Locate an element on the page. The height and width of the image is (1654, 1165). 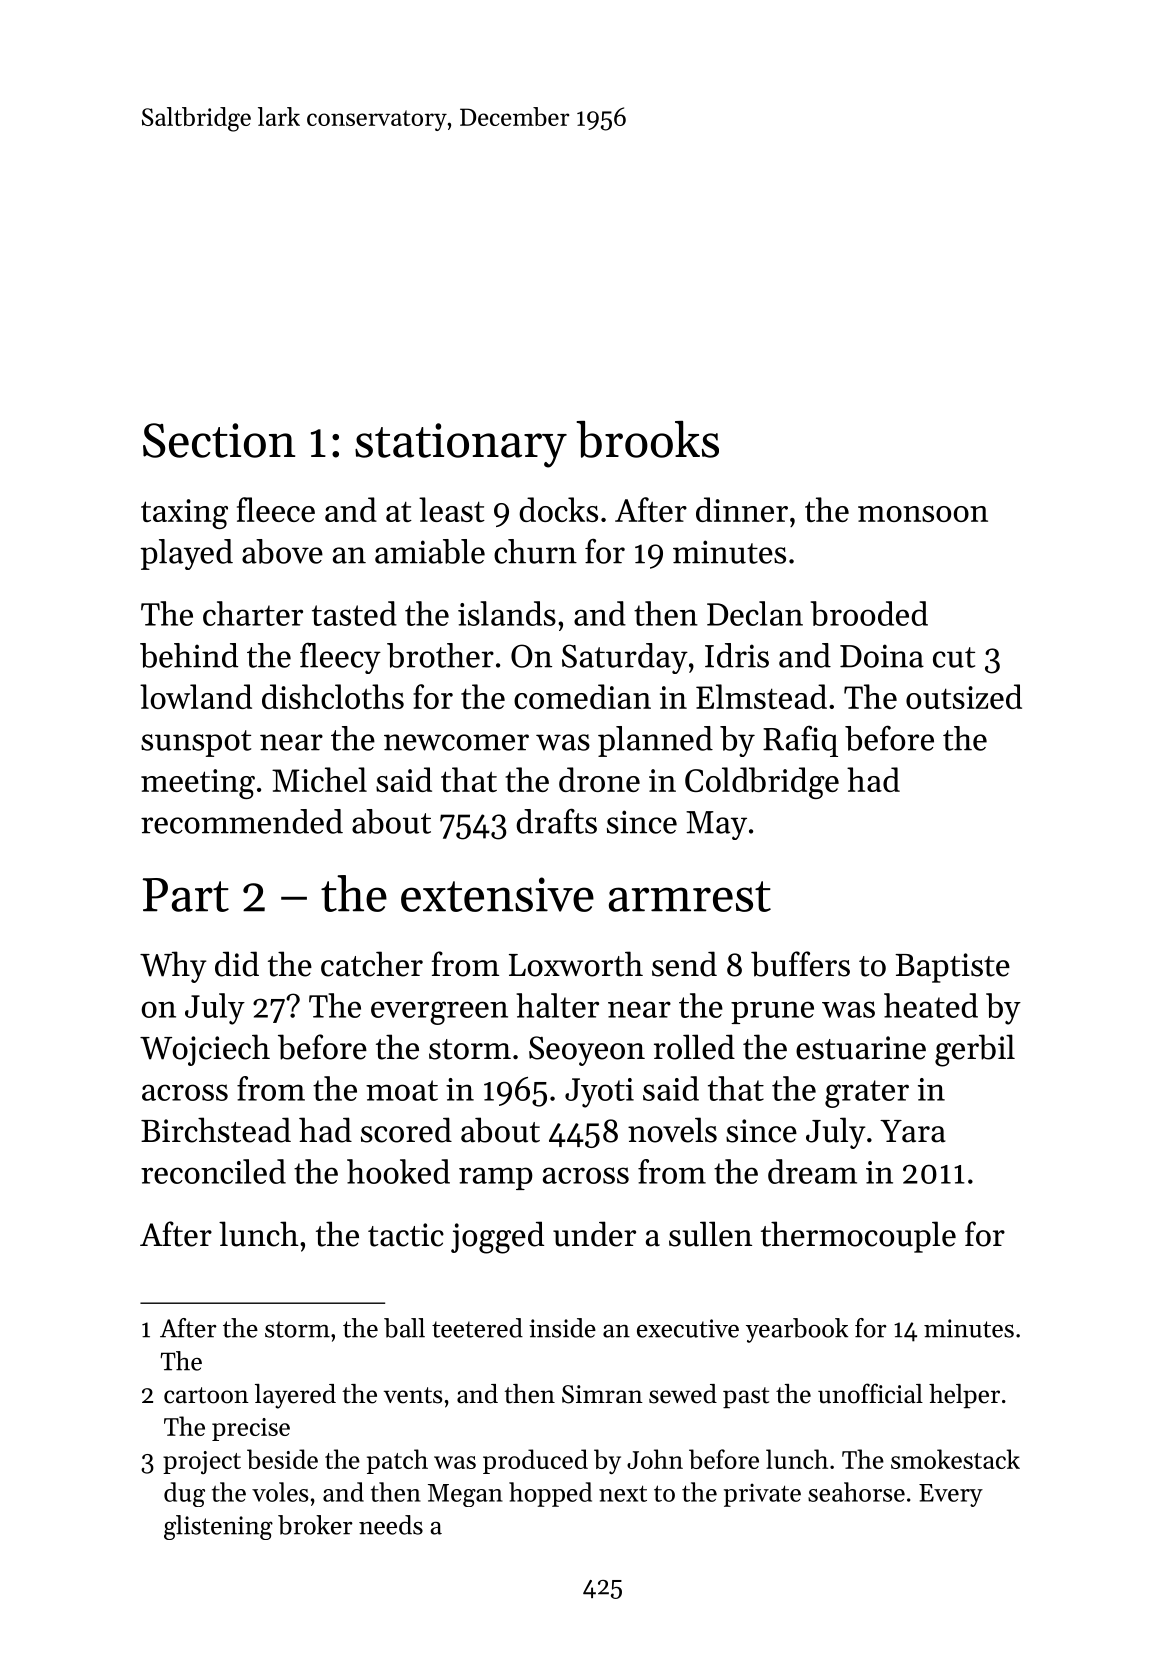
novels is located at coordinates (672, 1130).
